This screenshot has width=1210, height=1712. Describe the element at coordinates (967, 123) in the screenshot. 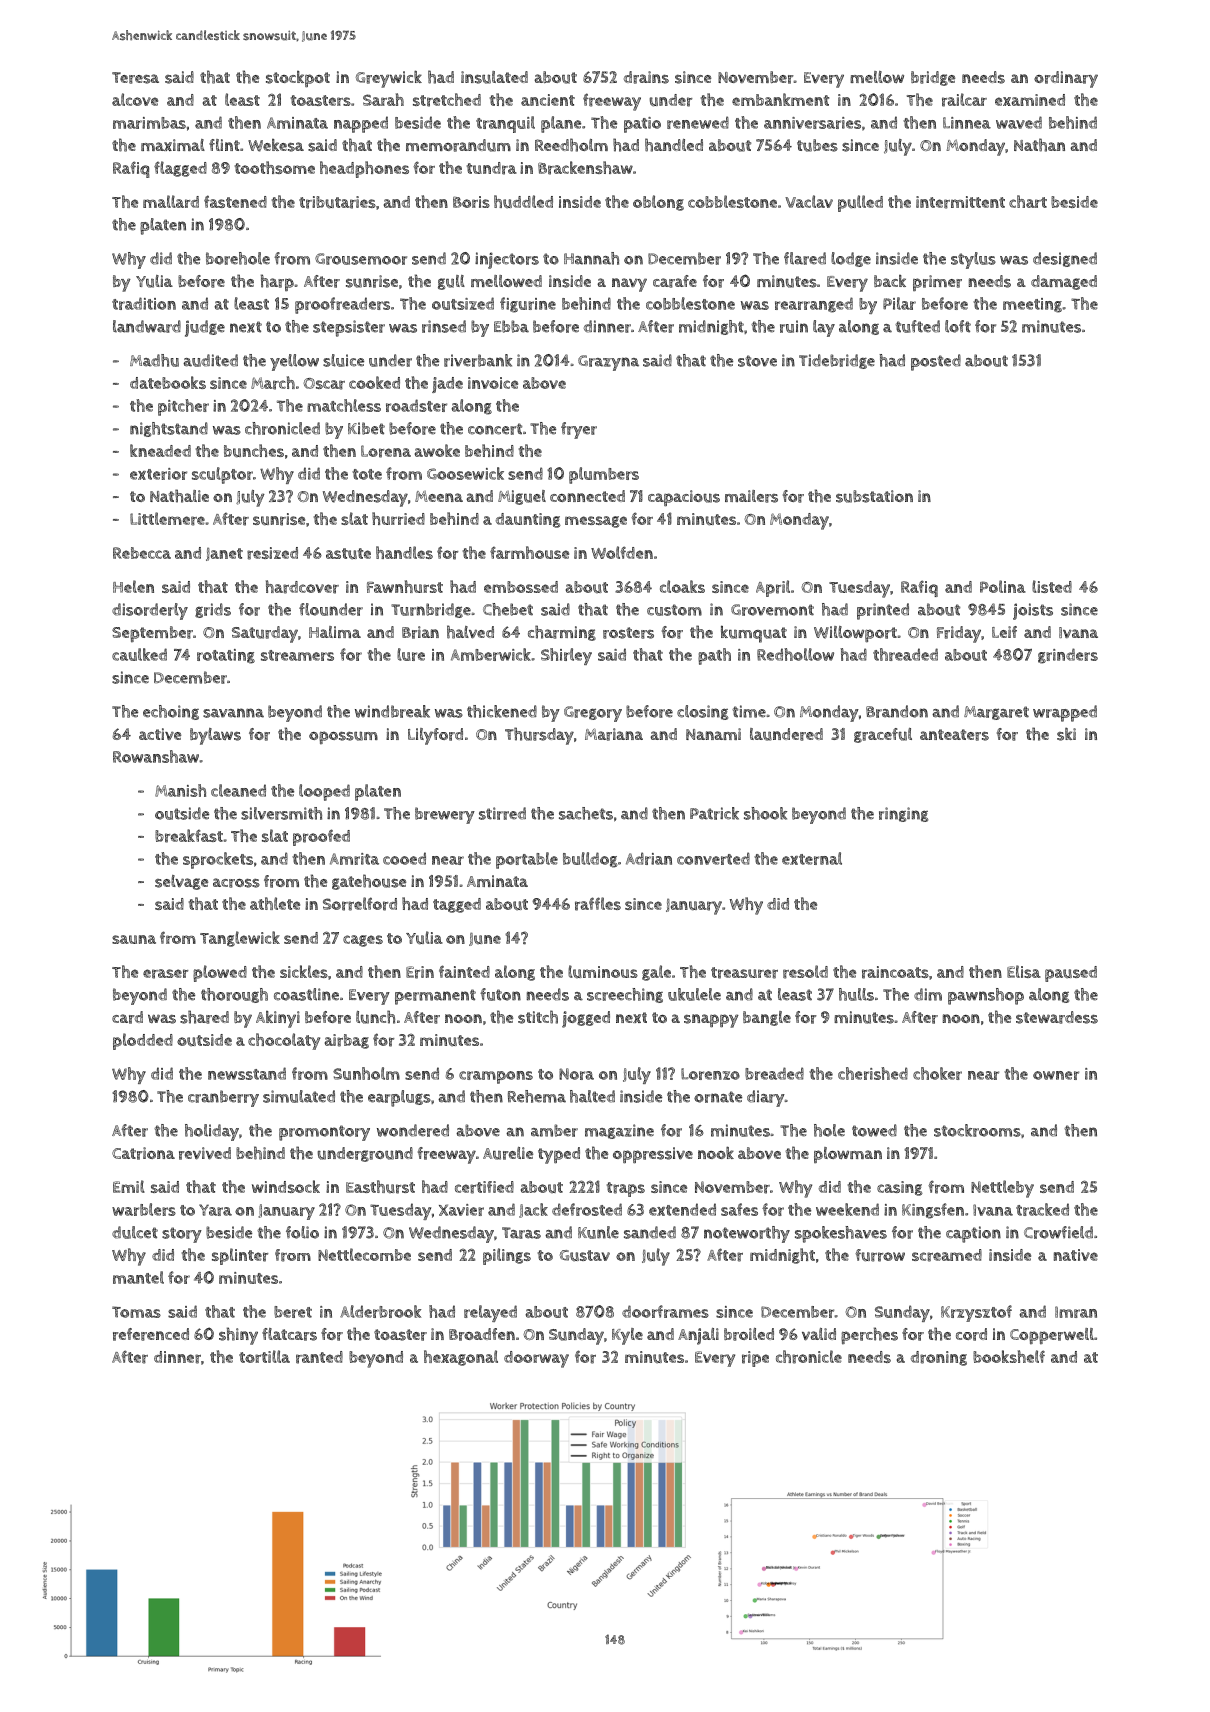

I see `Linnea` at that location.
